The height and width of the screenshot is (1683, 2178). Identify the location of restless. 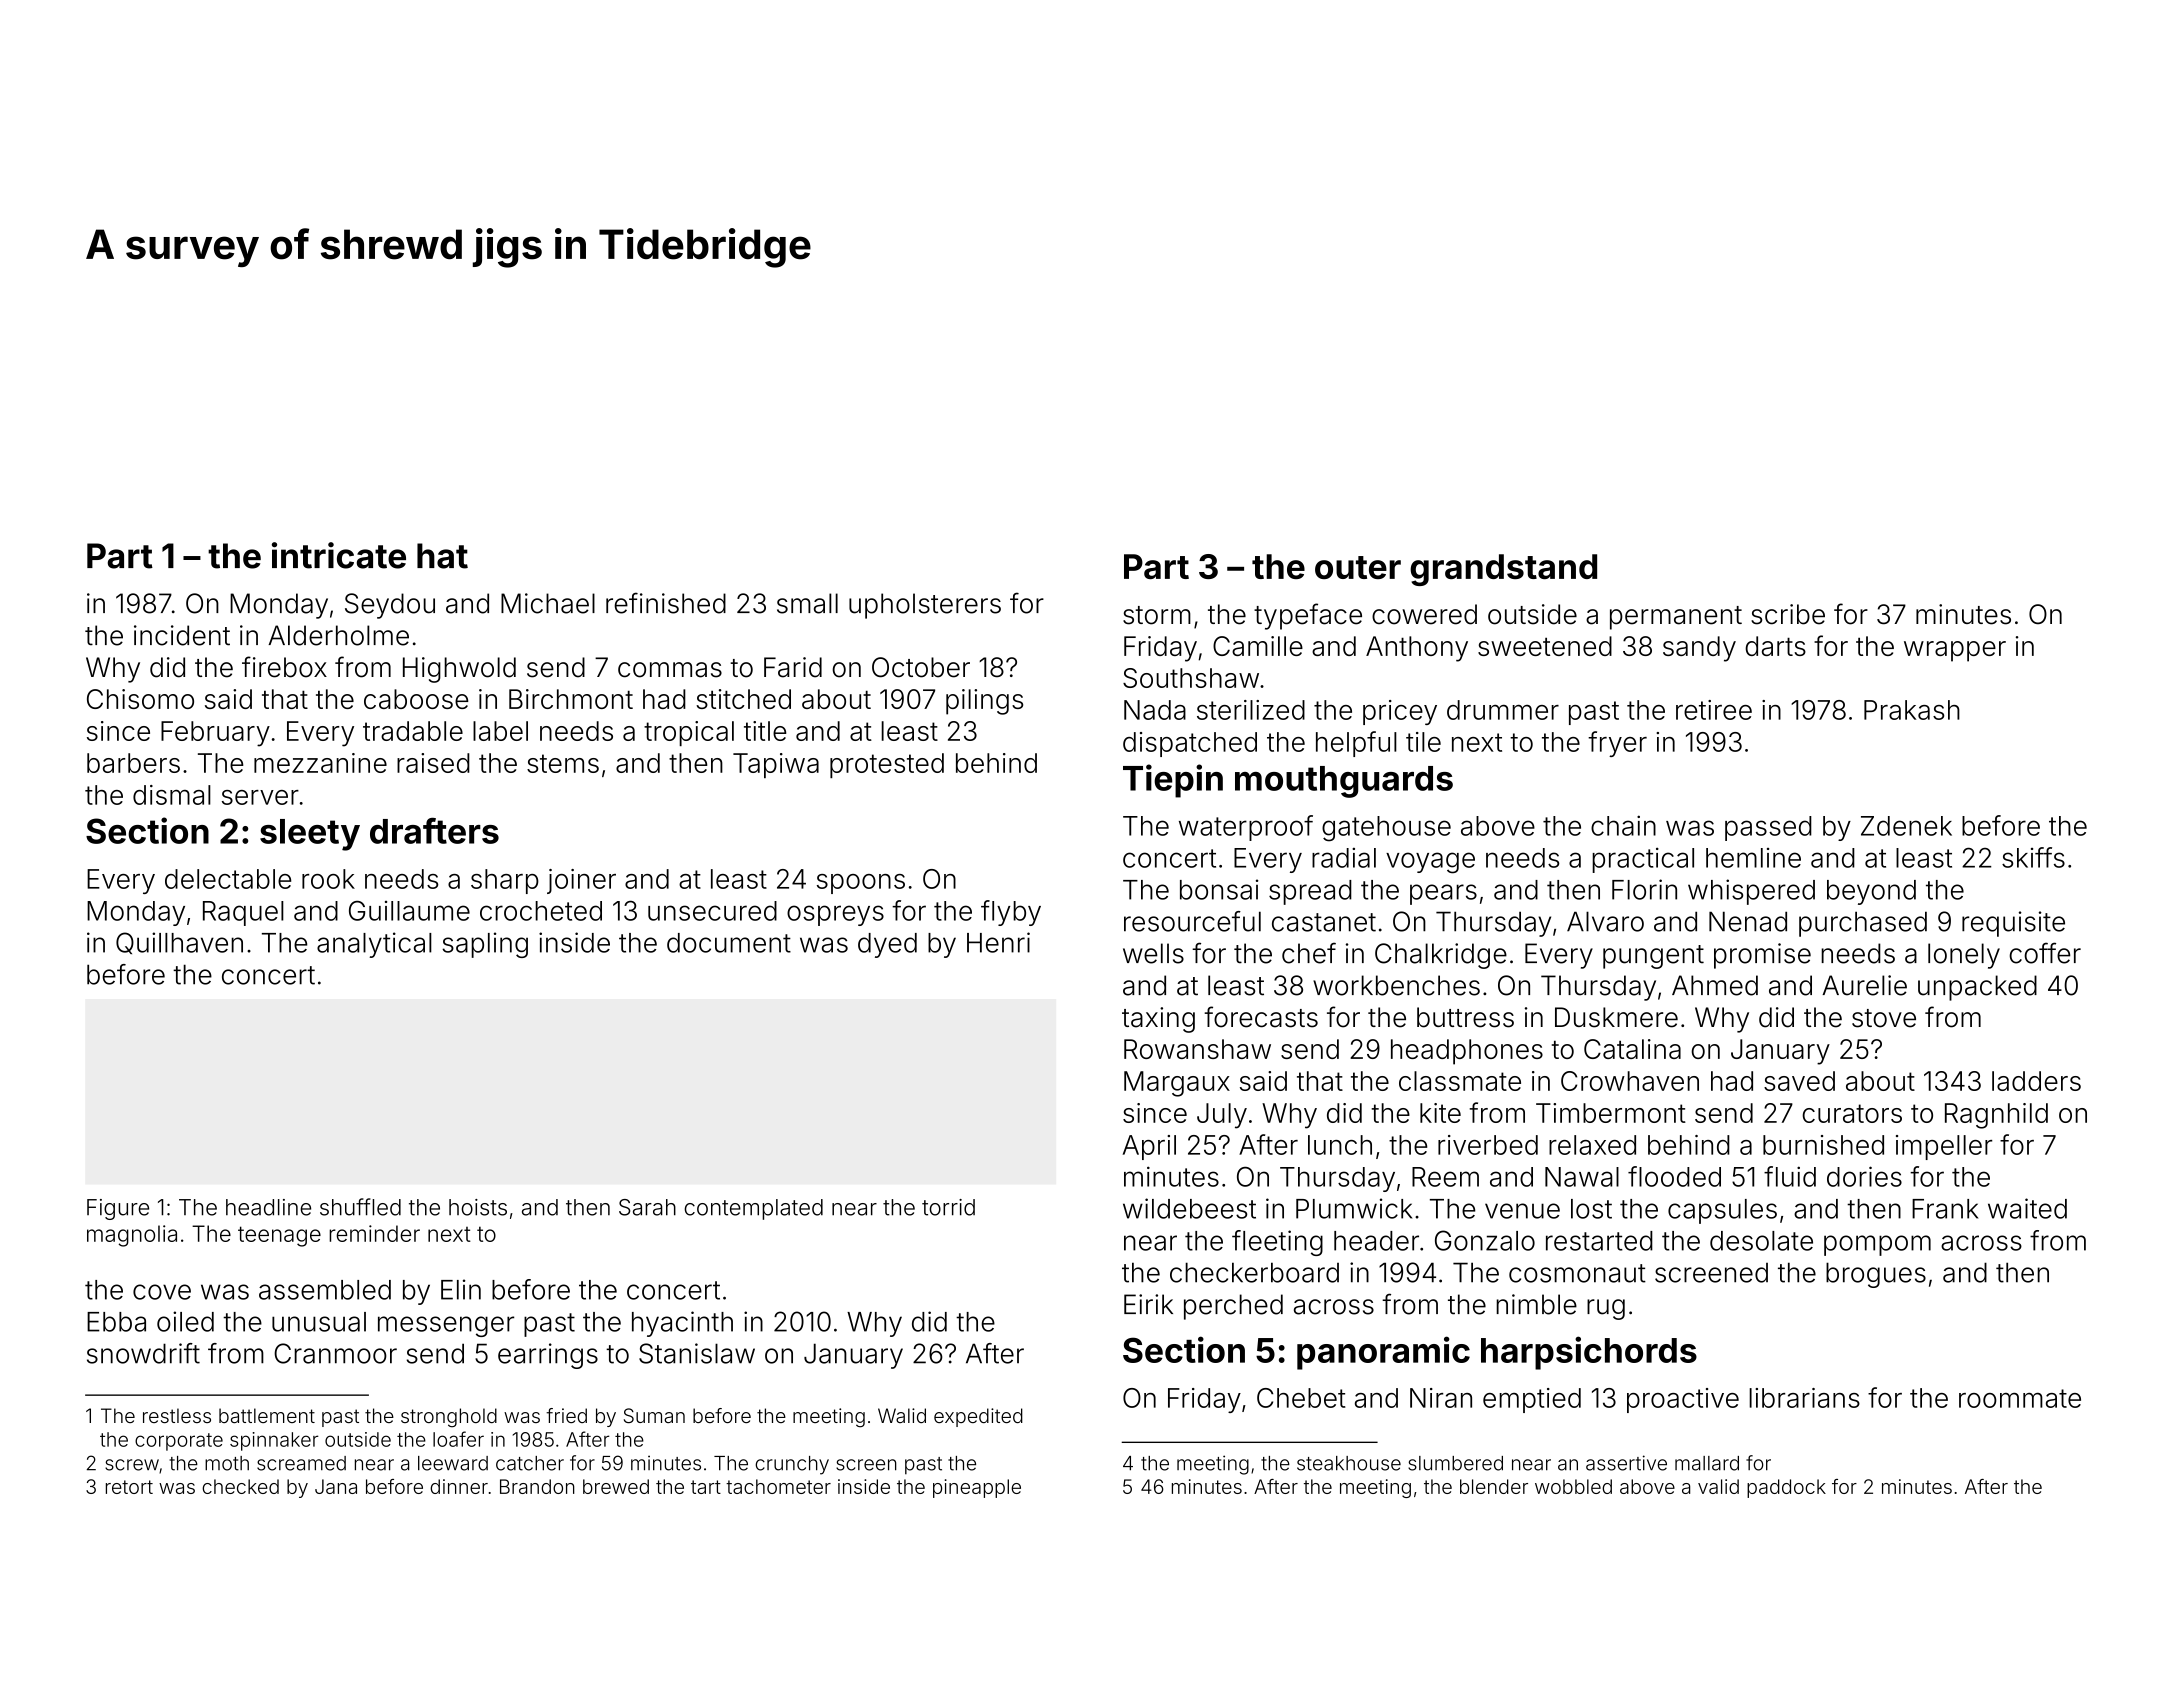
(177, 1415).
